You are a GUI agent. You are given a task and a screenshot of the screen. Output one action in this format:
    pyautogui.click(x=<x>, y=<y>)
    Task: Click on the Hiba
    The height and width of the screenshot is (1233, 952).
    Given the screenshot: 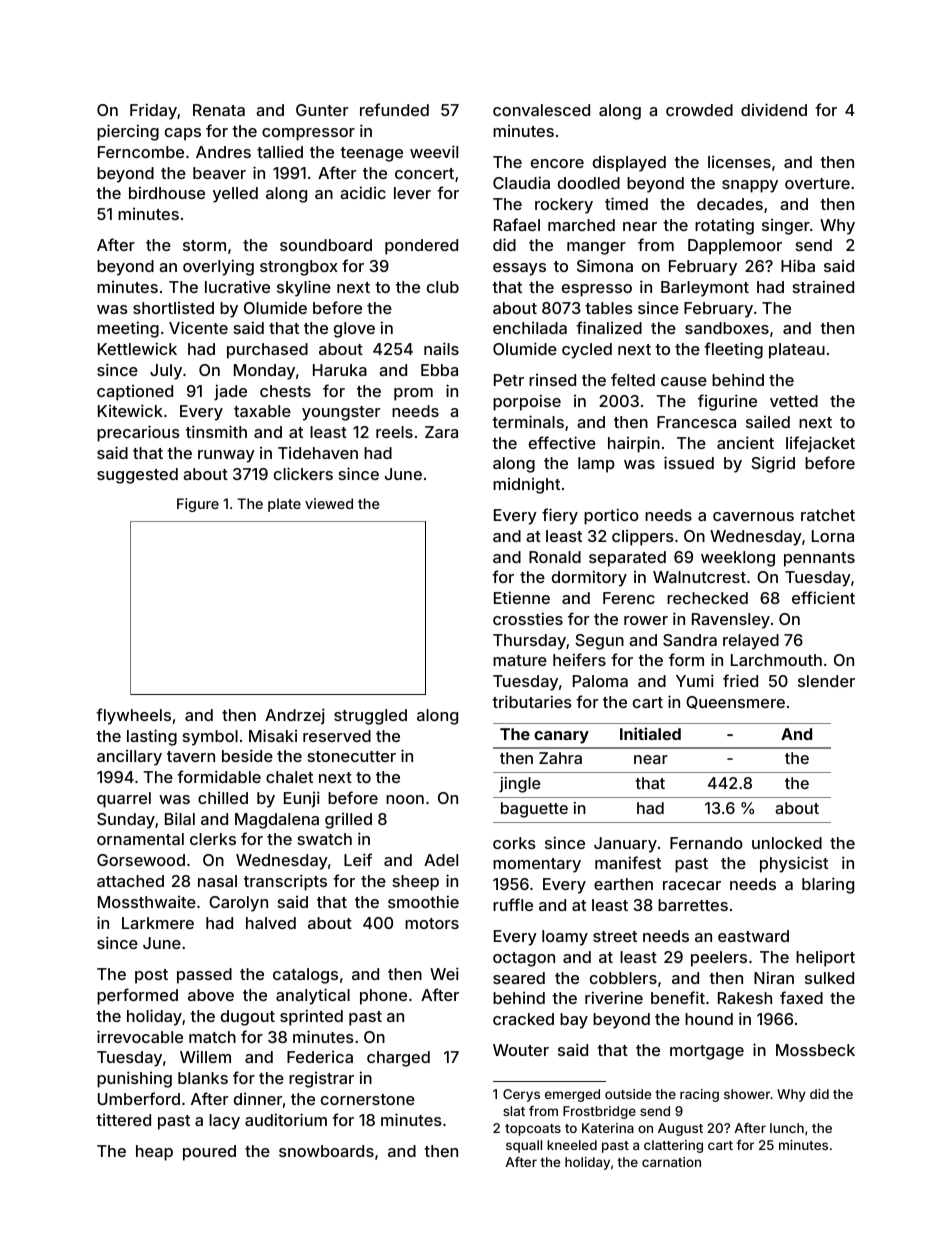 What is the action you would take?
    pyautogui.click(x=798, y=265)
